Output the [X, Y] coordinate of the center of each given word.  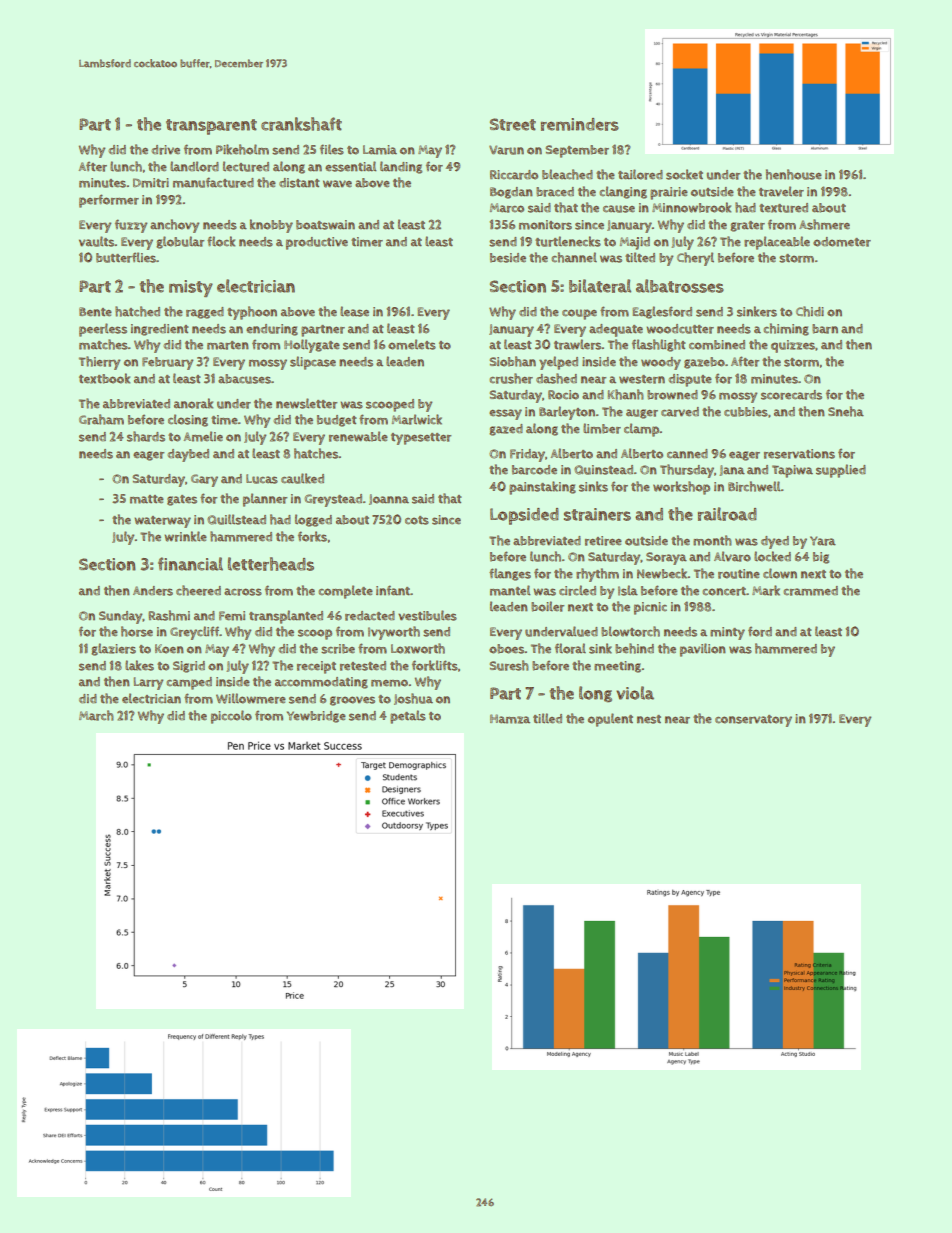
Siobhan [513, 361]
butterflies [126, 257]
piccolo [231, 717]
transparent [211, 127]
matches [103, 344]
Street [513, 124]
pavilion [703, 650]
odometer [842, 242]
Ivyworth [394, 633]
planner [265, 500]
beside [508, 258]
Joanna [389, 499]
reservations [799, 454]
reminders [580, 124]
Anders [153, 591]
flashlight [659, 345]
